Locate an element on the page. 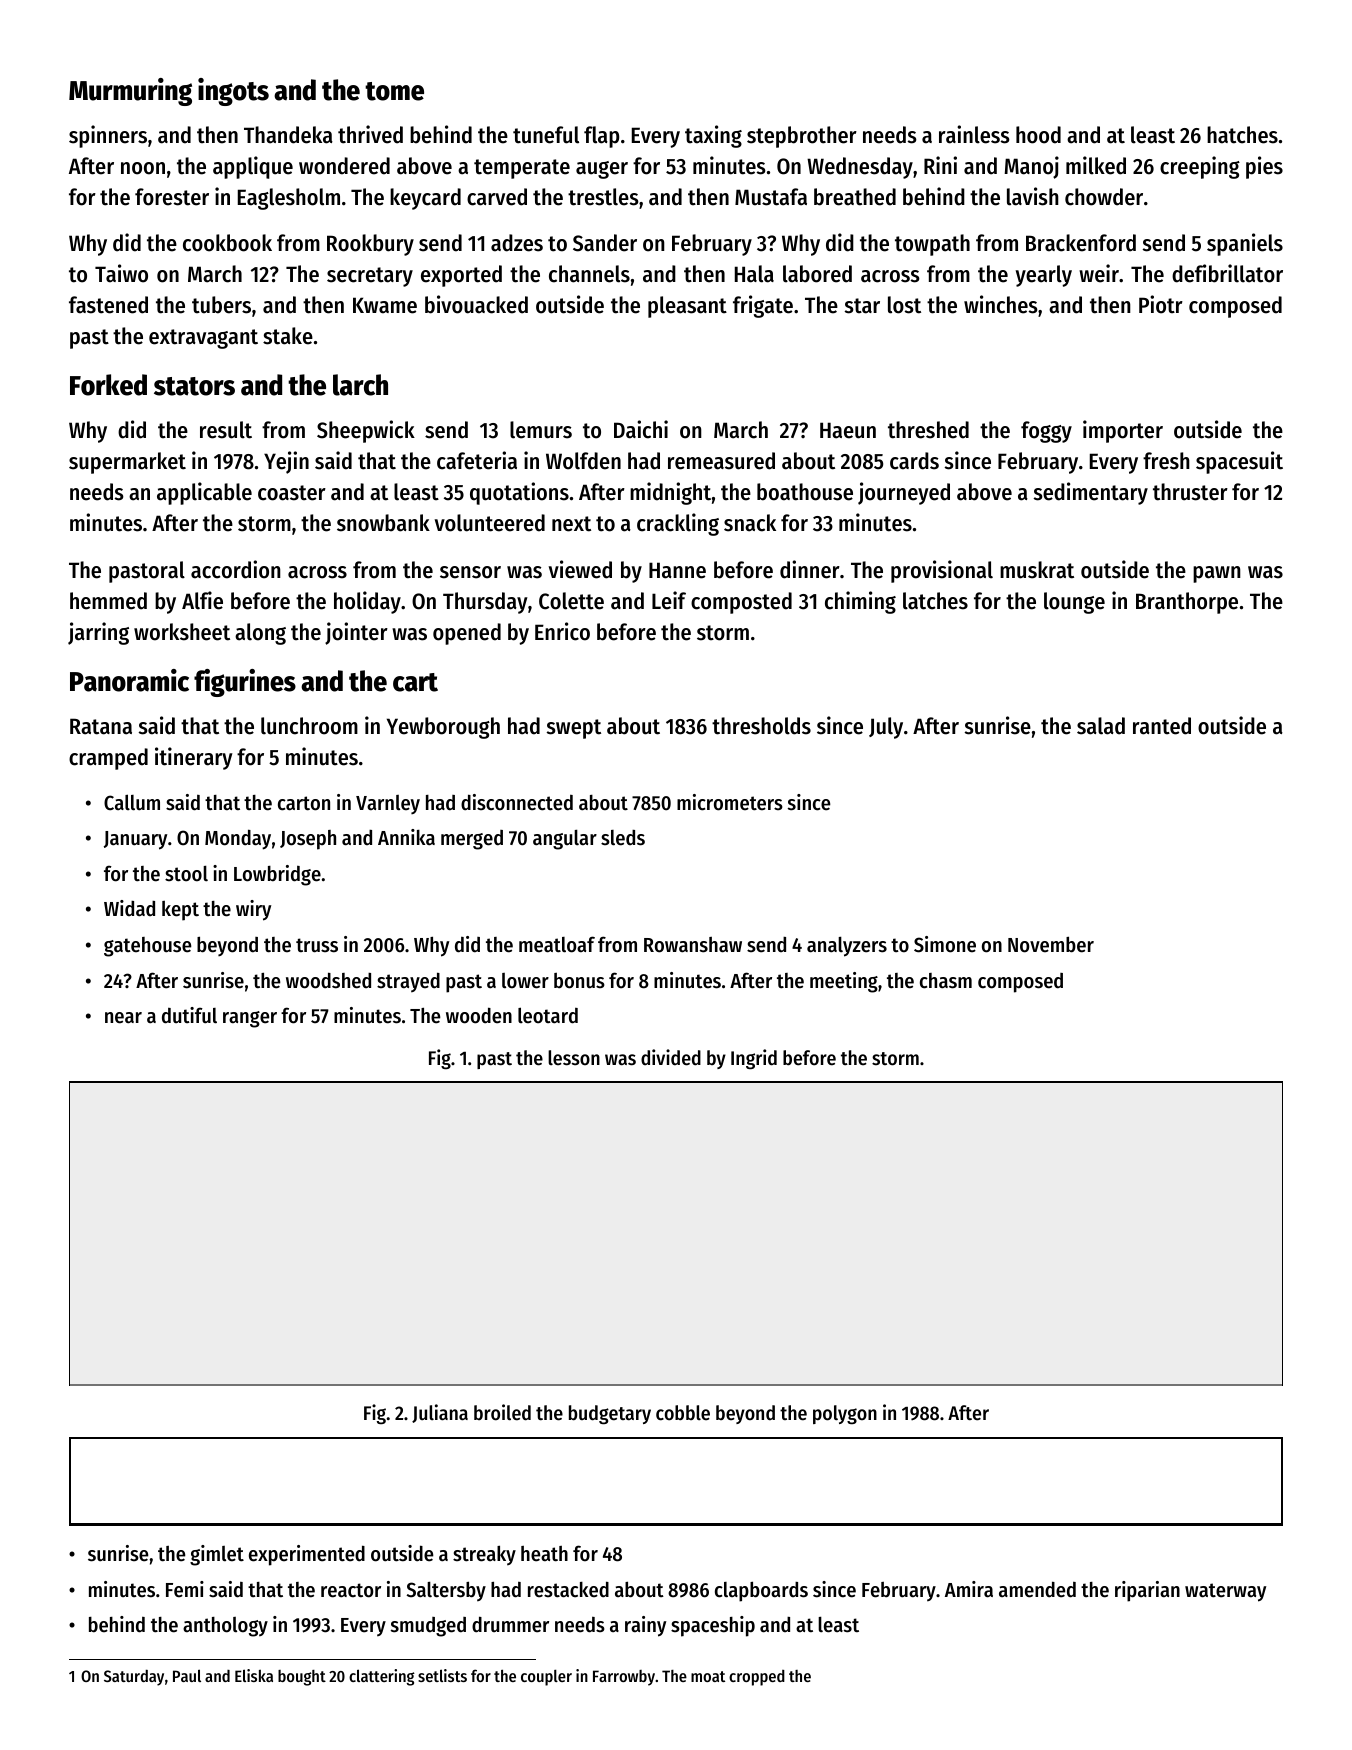 The width and height of the page is (1352, 1750). polygon is located at coordinates (845, 1415).
